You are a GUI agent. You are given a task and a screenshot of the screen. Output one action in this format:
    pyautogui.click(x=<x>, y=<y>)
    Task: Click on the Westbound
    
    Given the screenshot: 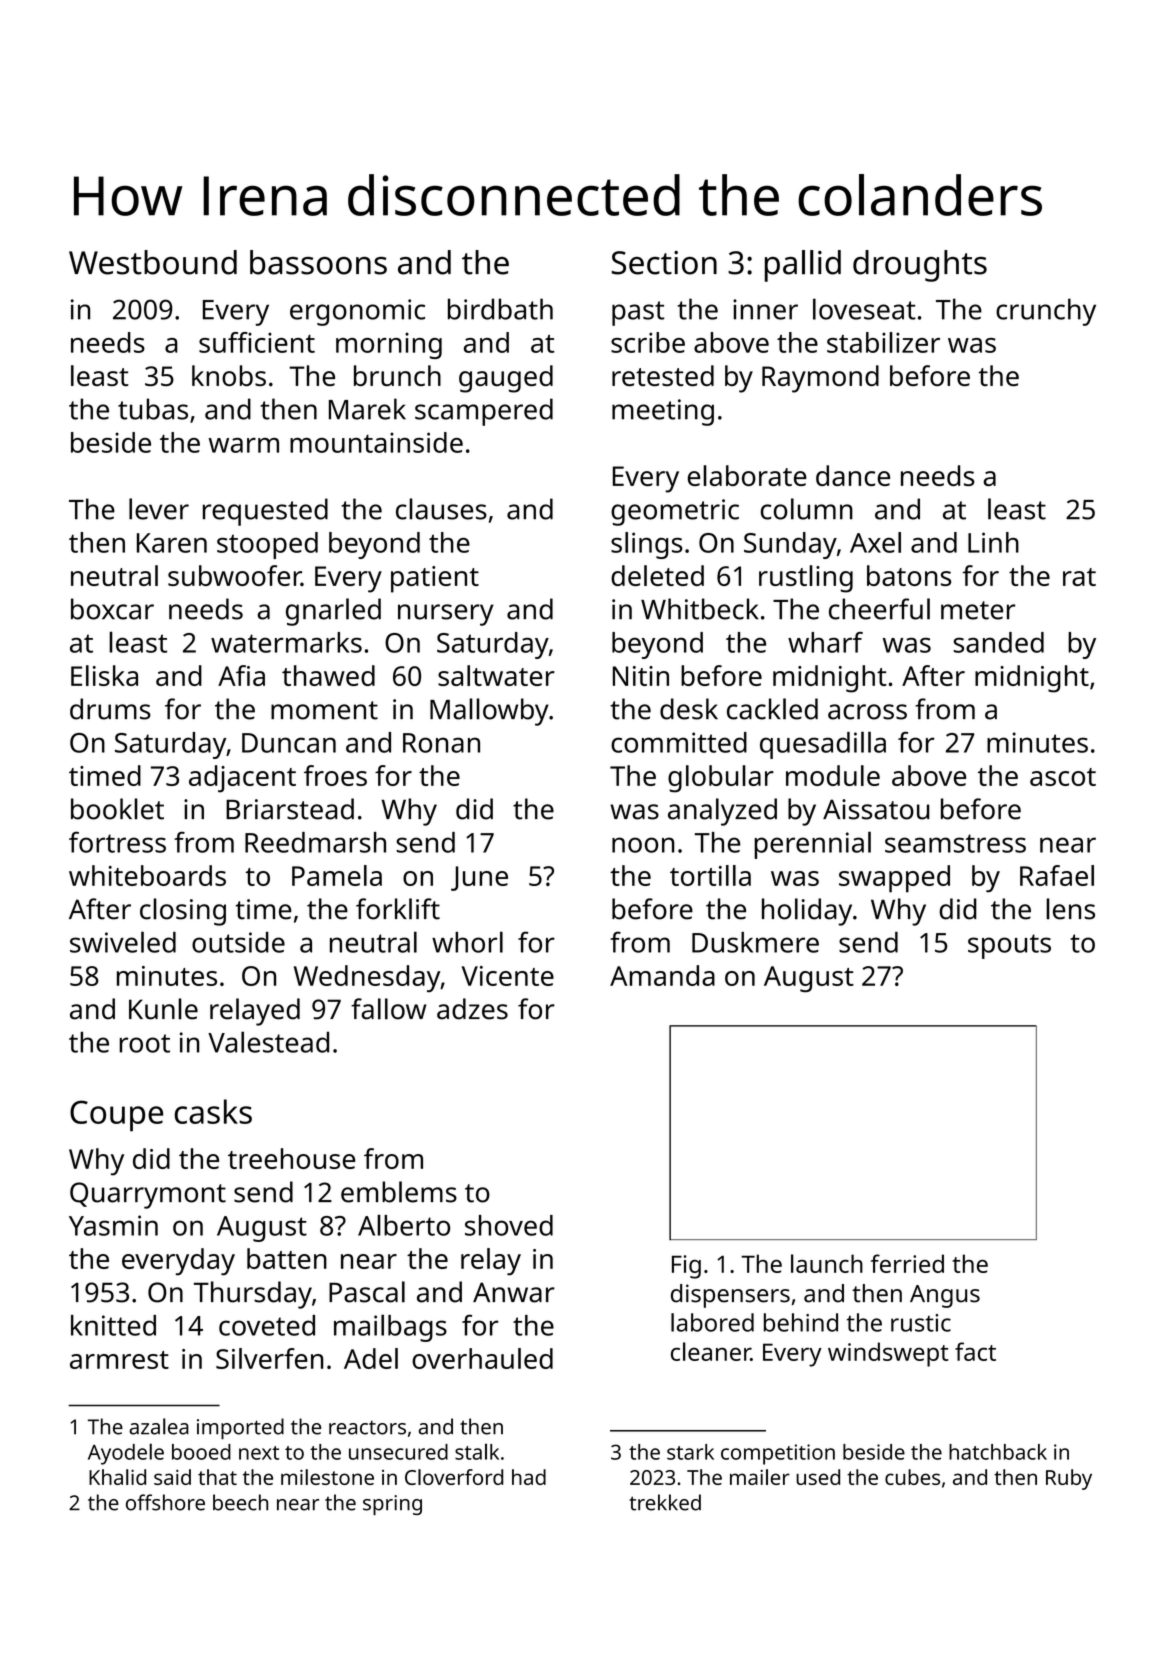 What is the action you would take?
    pyautogui.click(x=153, y=262)
